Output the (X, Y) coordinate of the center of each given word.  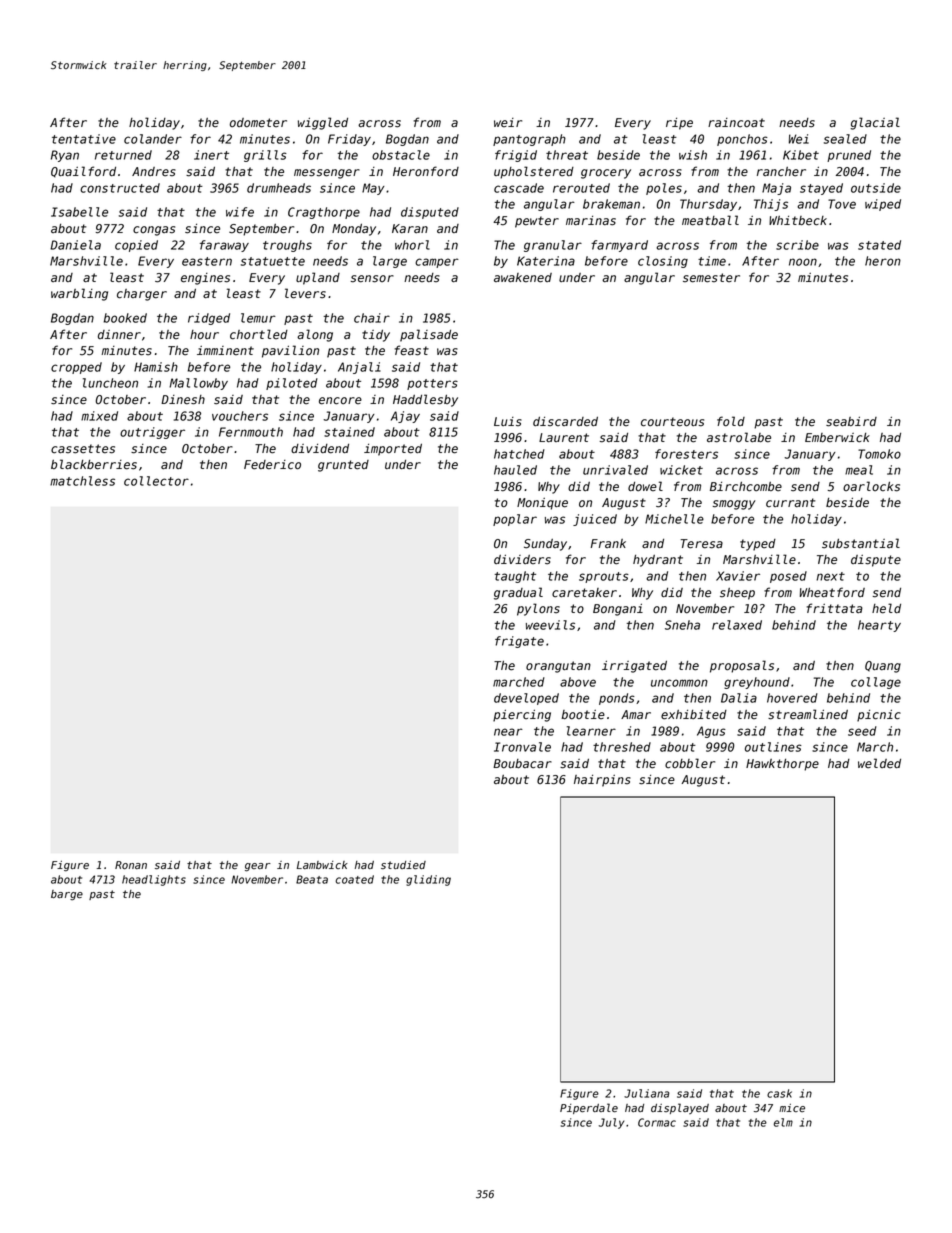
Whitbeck (798, 221)
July (611, 1123)
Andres (154, 172)
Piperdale (589, 1108)
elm (783, 1122)
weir (508, 122)
